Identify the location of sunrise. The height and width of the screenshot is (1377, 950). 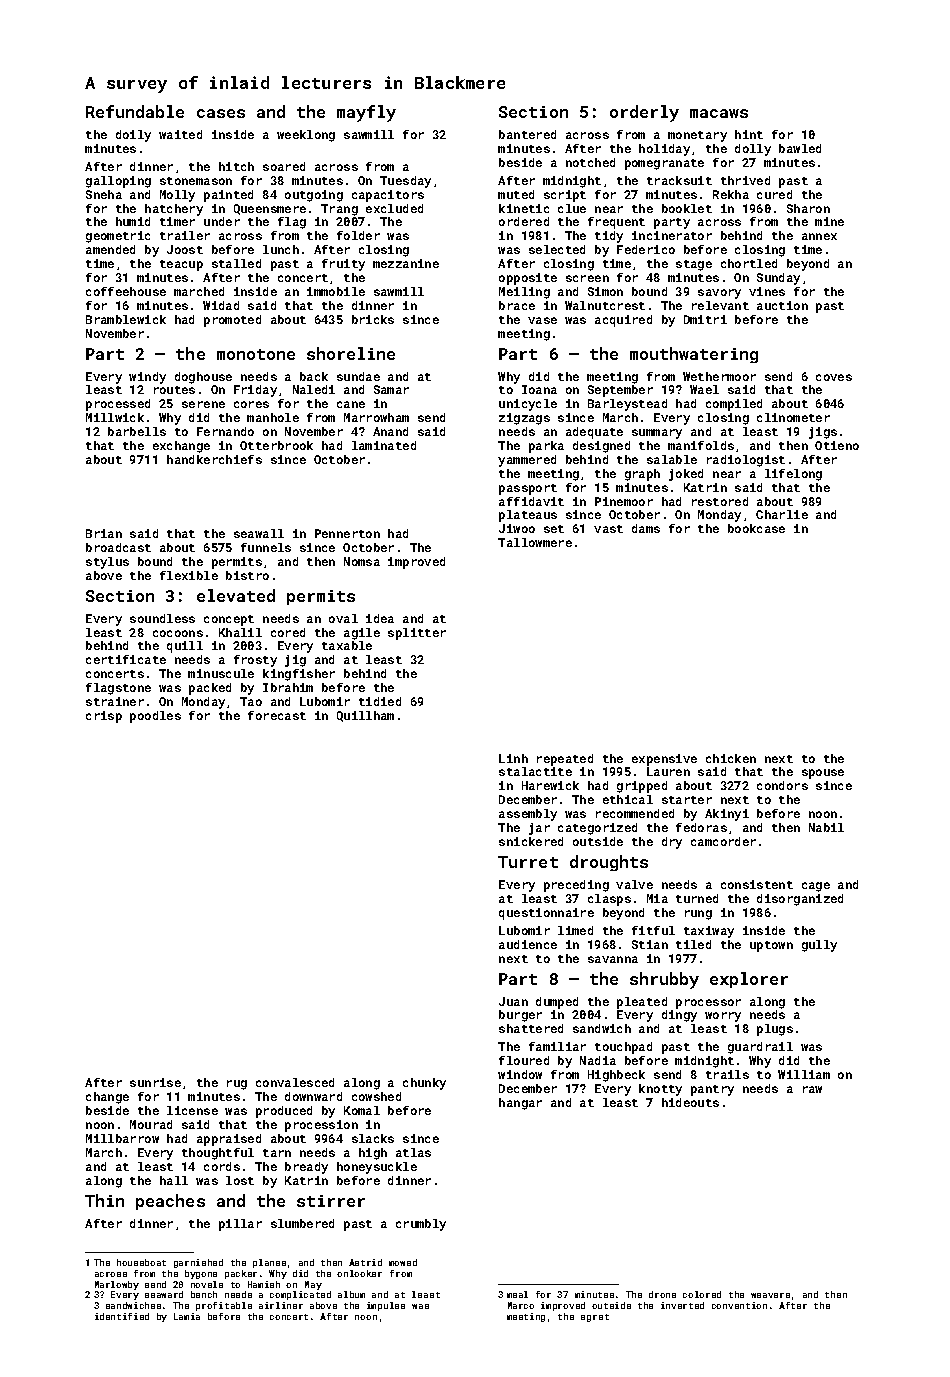
(155, 1082).
